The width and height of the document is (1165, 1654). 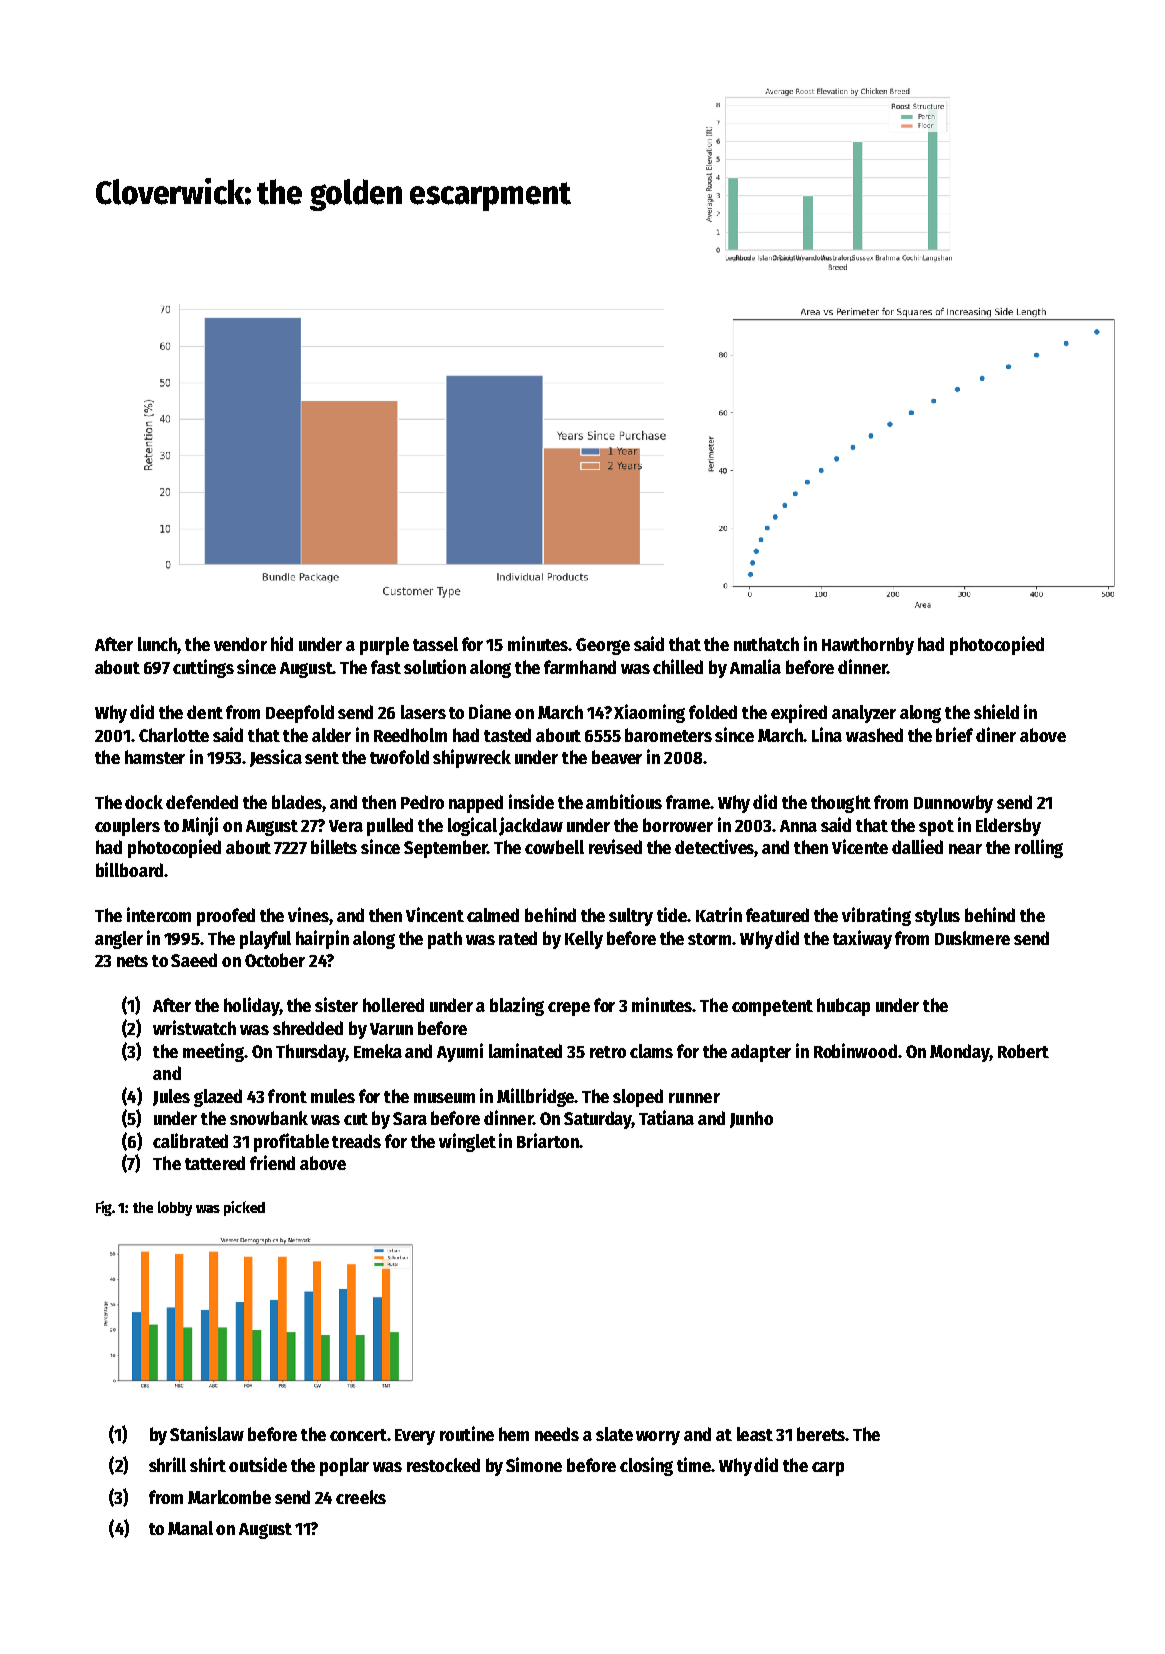 What do you see at coordinates (435, 666) in the document?
I see `solution` at bounding box center [435, 666].
